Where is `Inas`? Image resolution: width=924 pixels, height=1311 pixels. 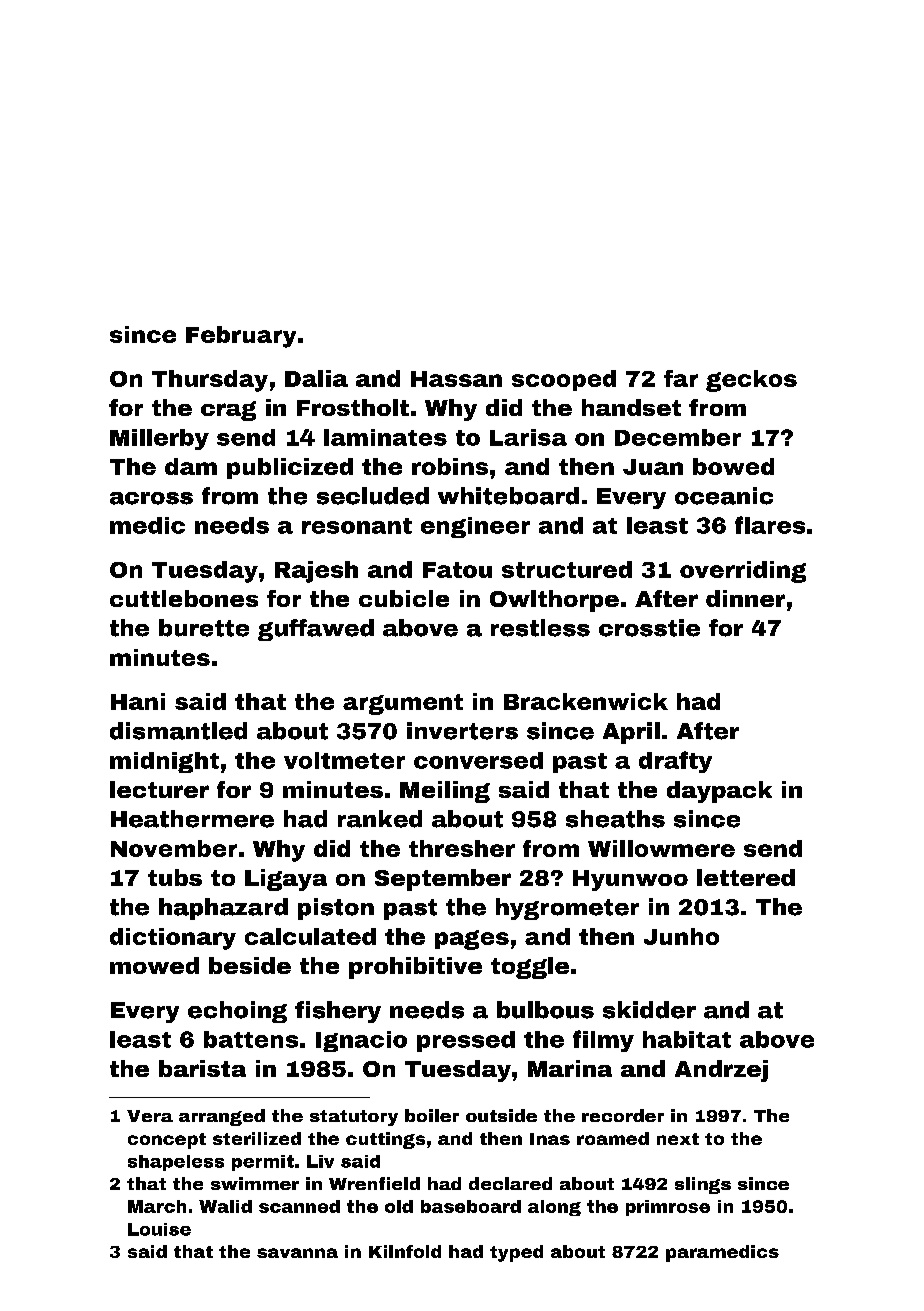
Inas is located at coordinates (550, 1139).
